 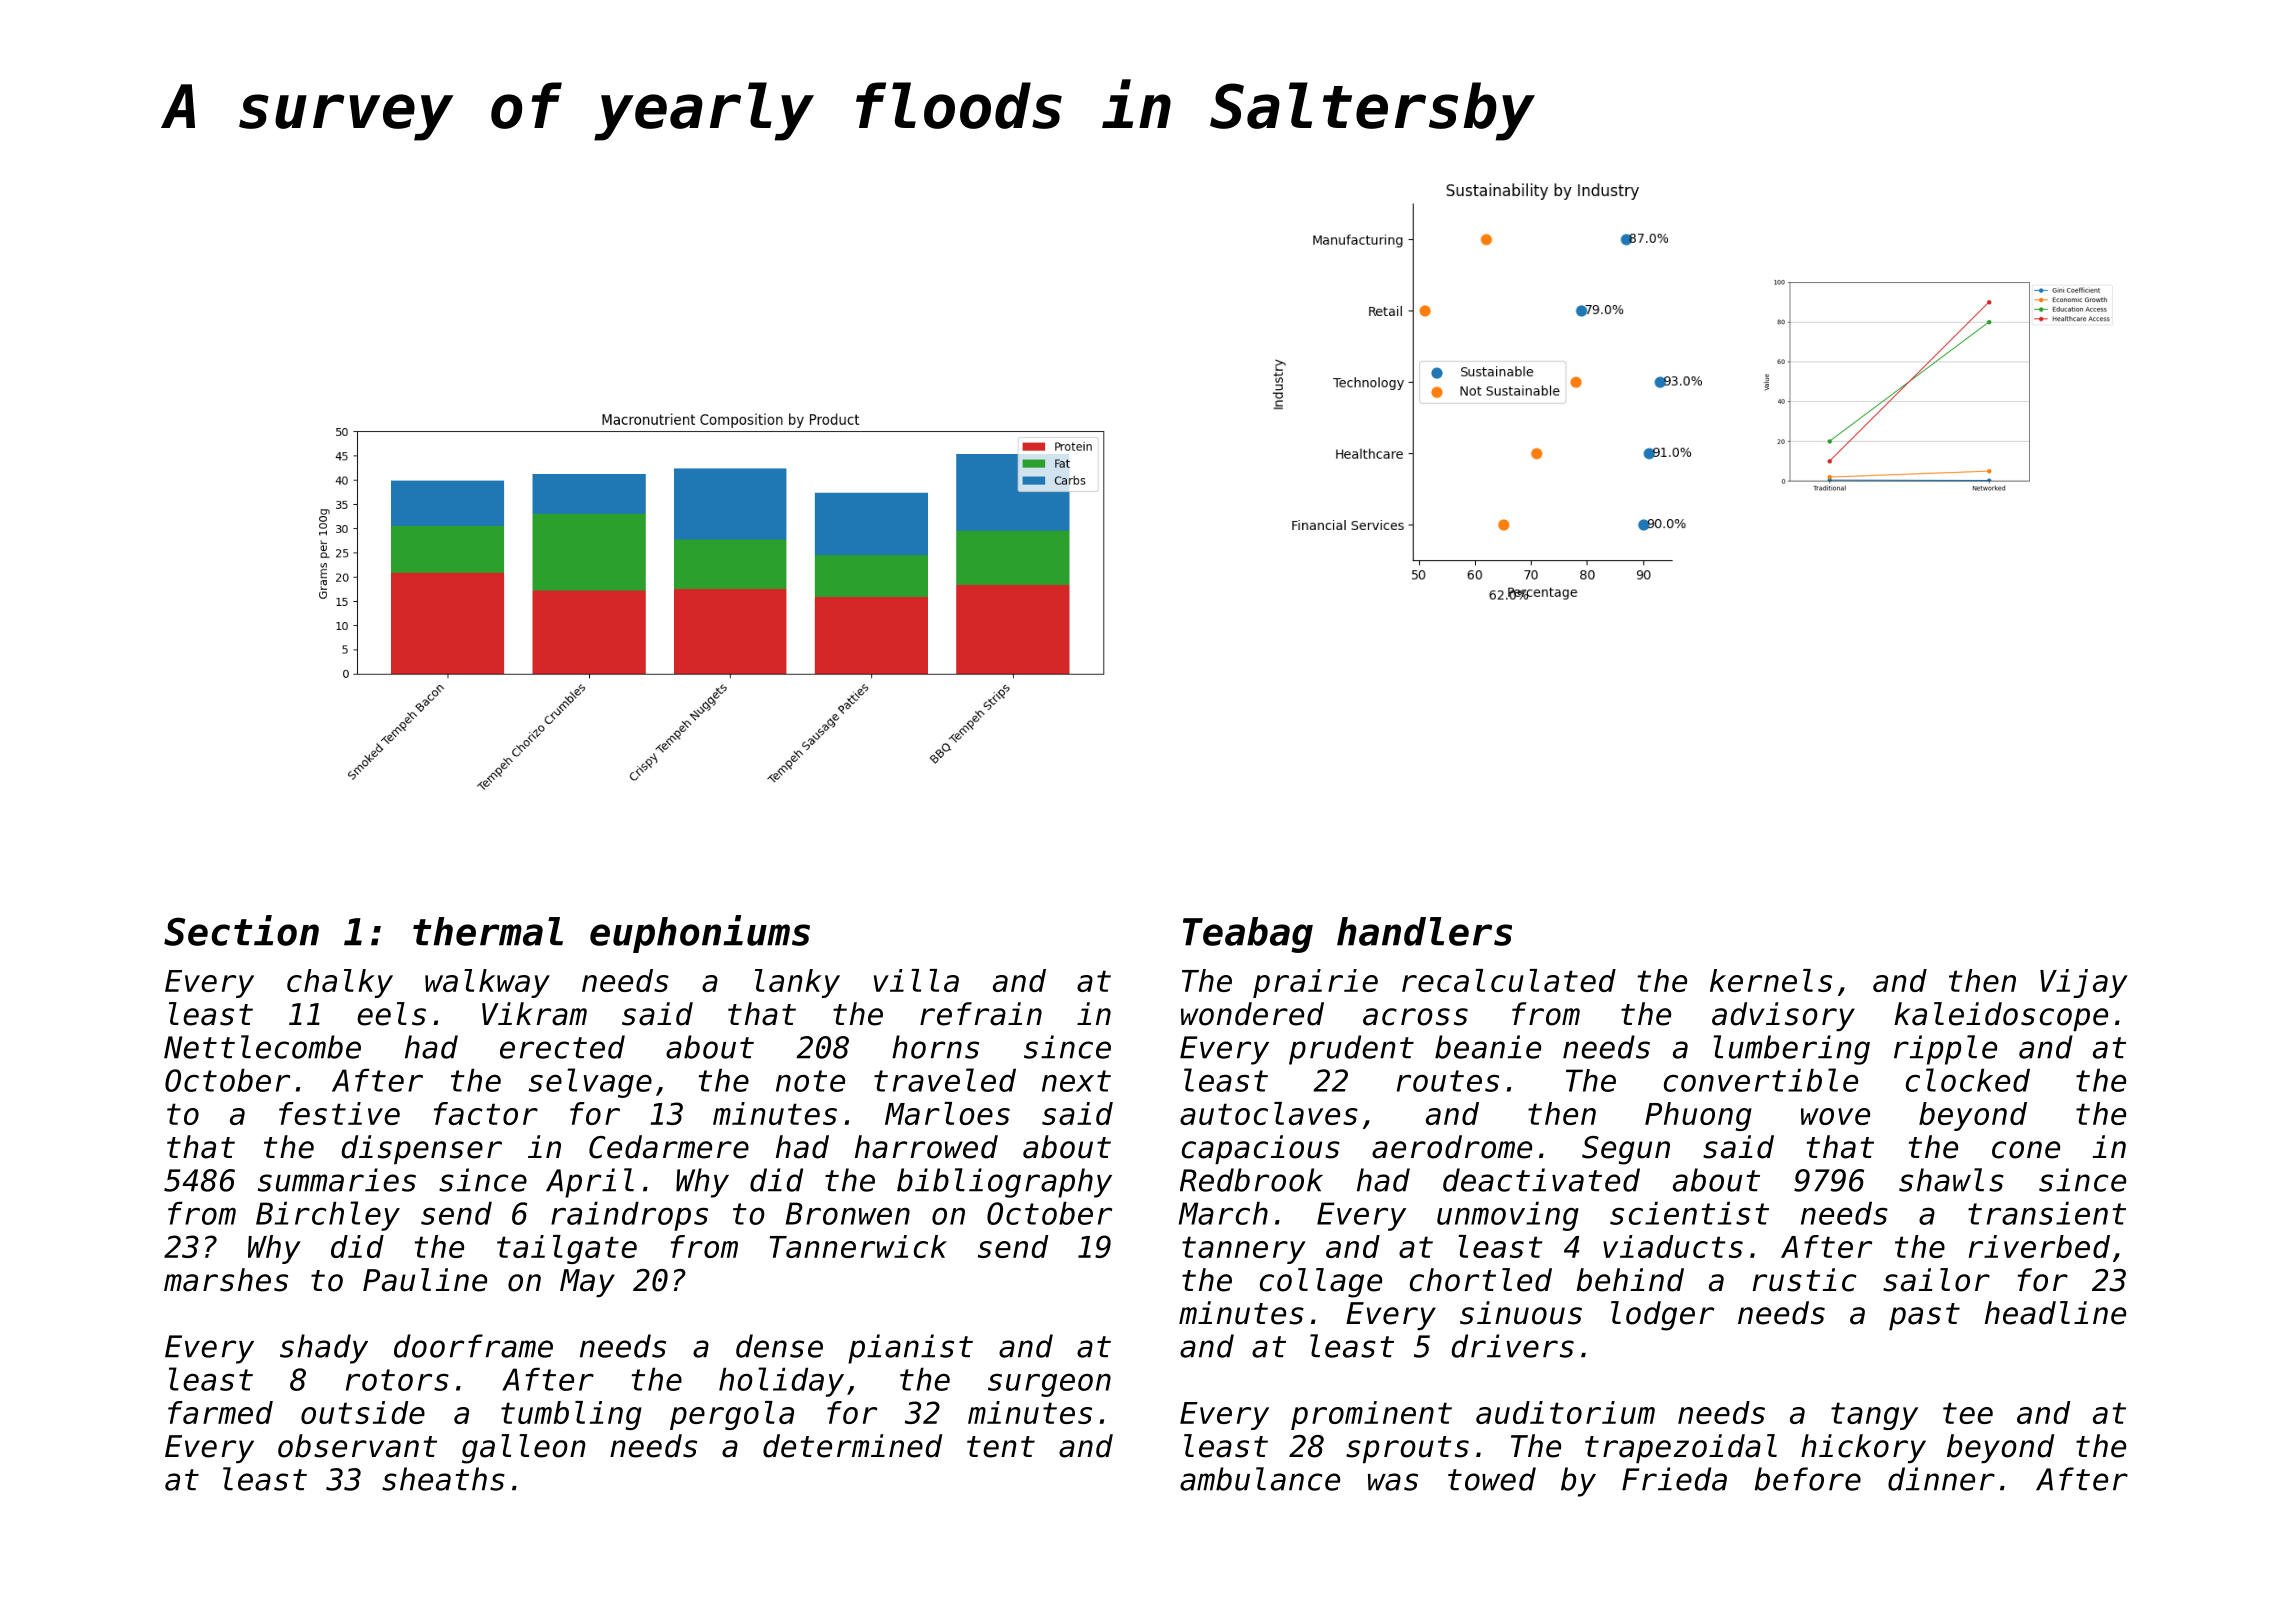 What do you see at coordinates (926, 1147) in the screenshot?
I see `harrowed` at bounding box center [926, 1147].
